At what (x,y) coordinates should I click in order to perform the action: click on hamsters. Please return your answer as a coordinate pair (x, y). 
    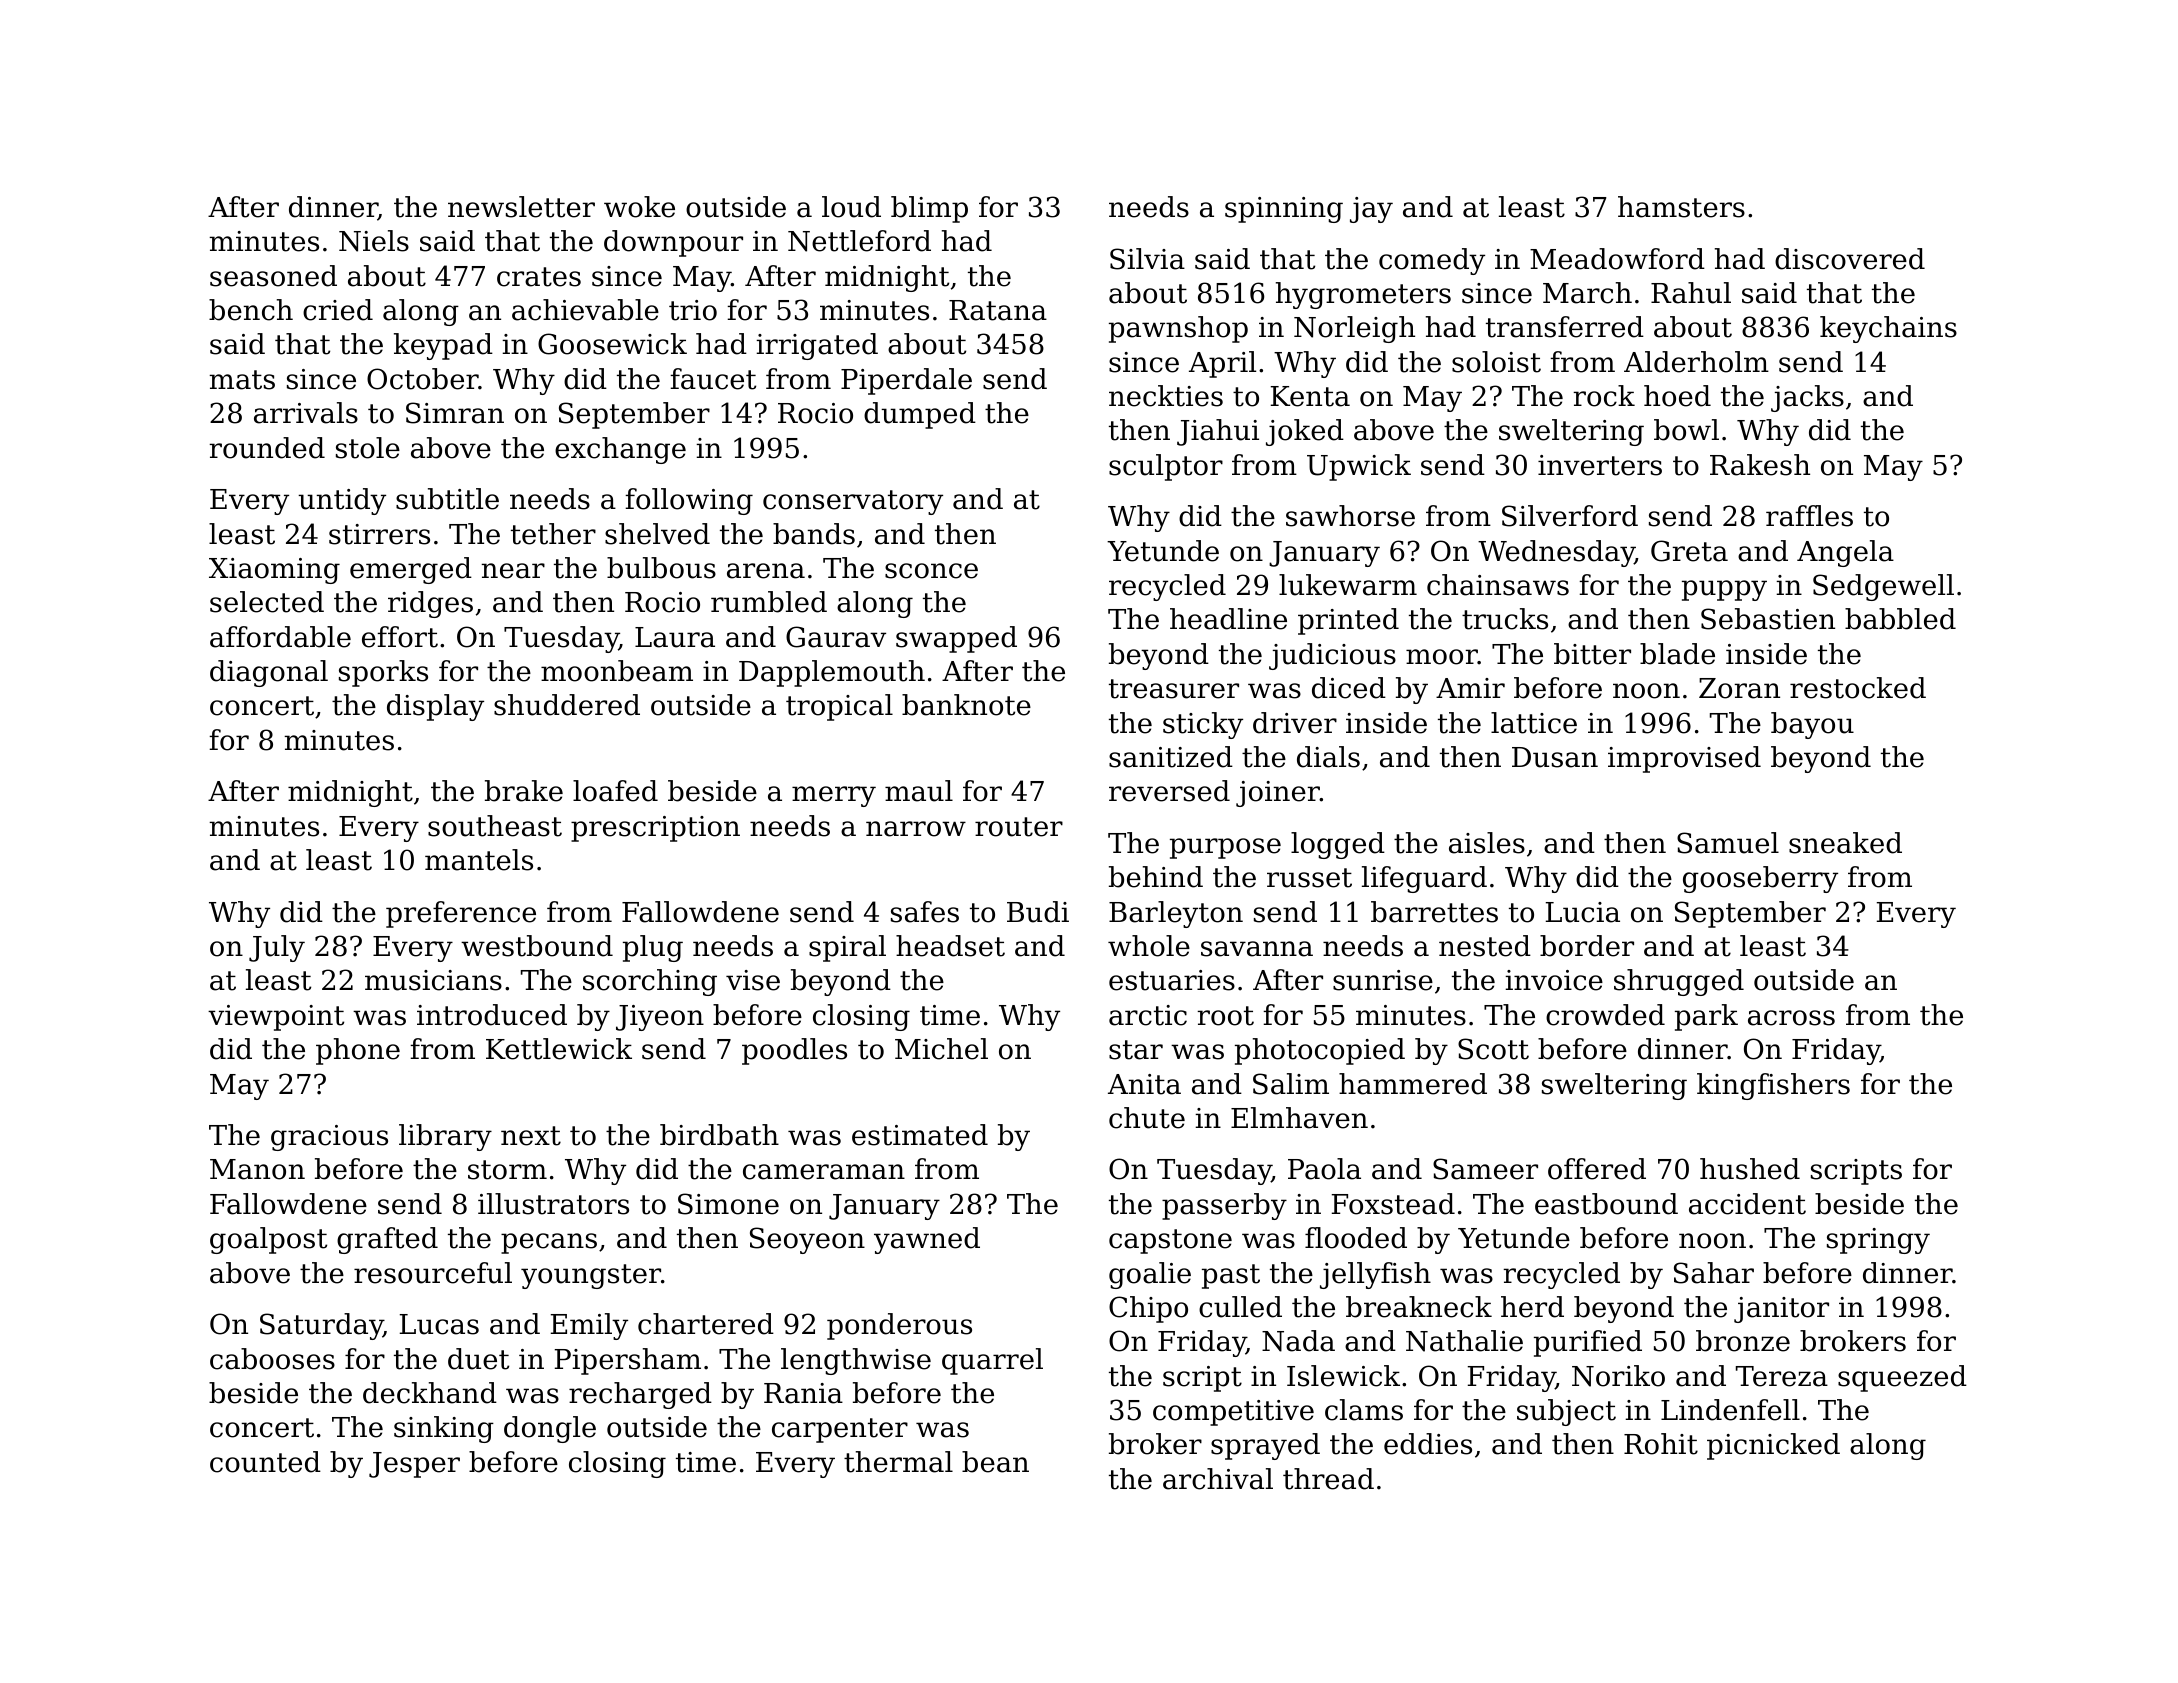
    Looking at the image, I should click on (1681, 207).
